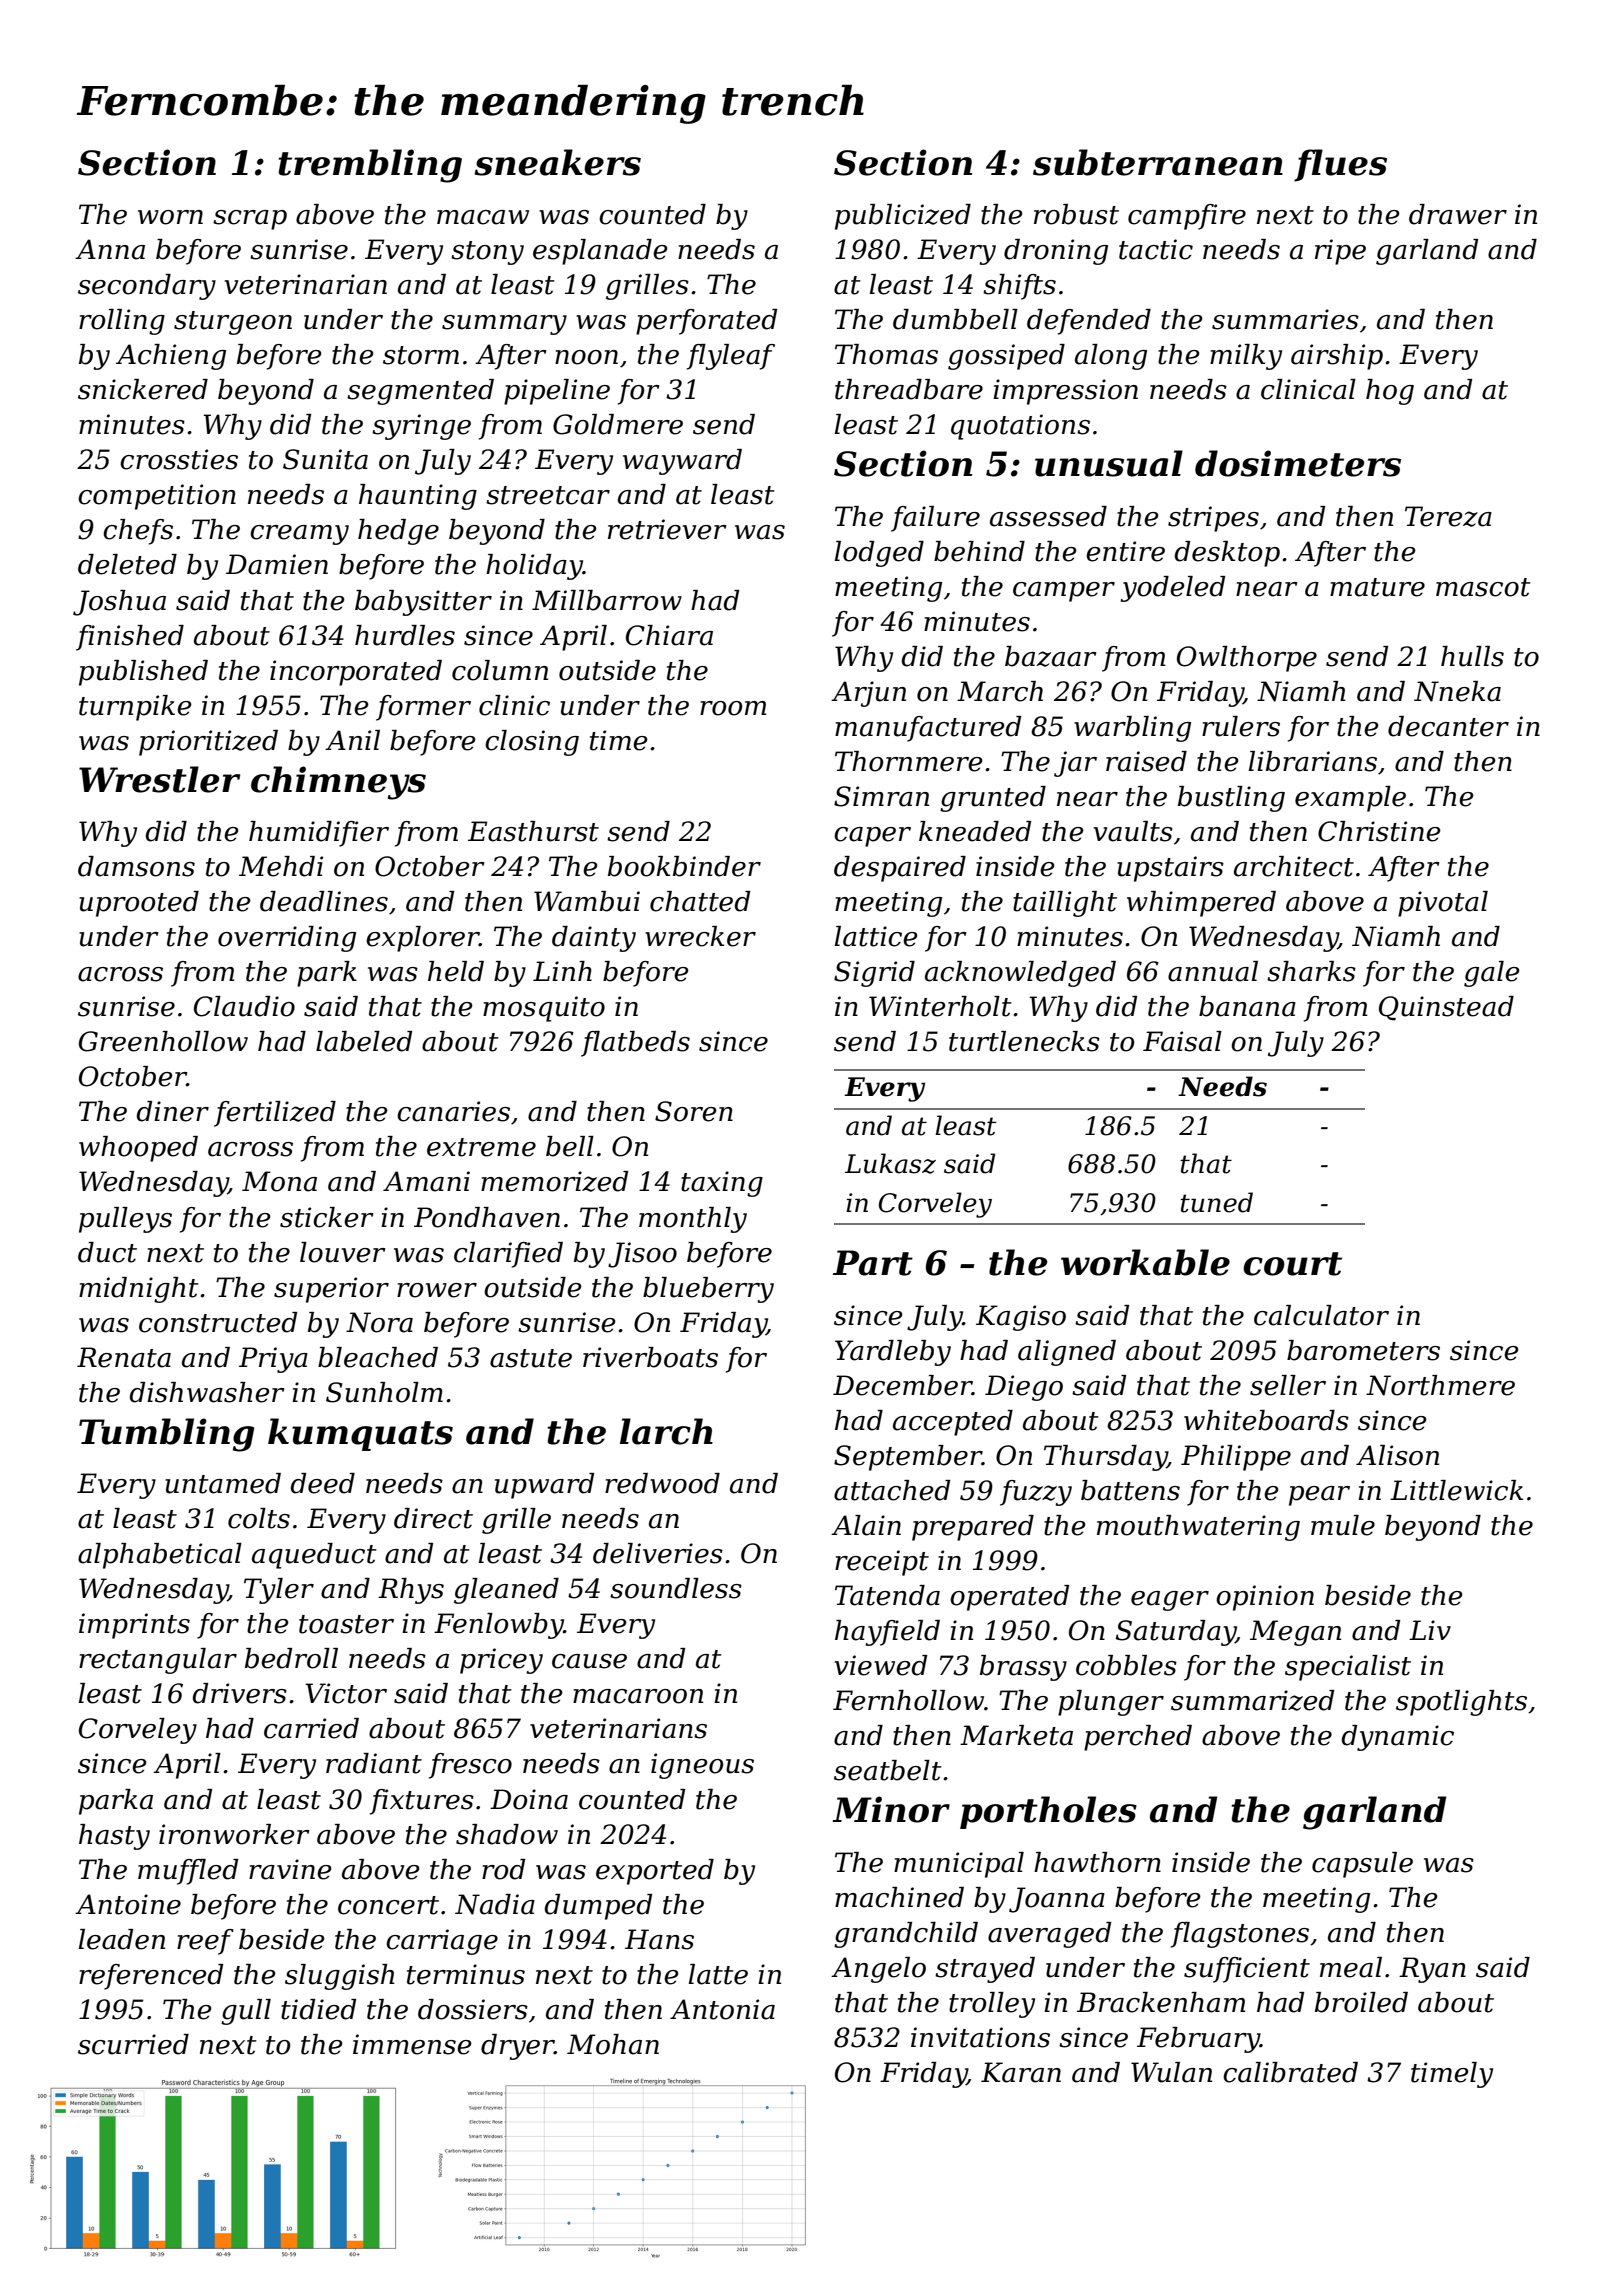 This document has height=2292, width=1620. What do you see at coordinates (122, 1939) in the document?
I see `leaden` at bounding box center [122, 1939].
